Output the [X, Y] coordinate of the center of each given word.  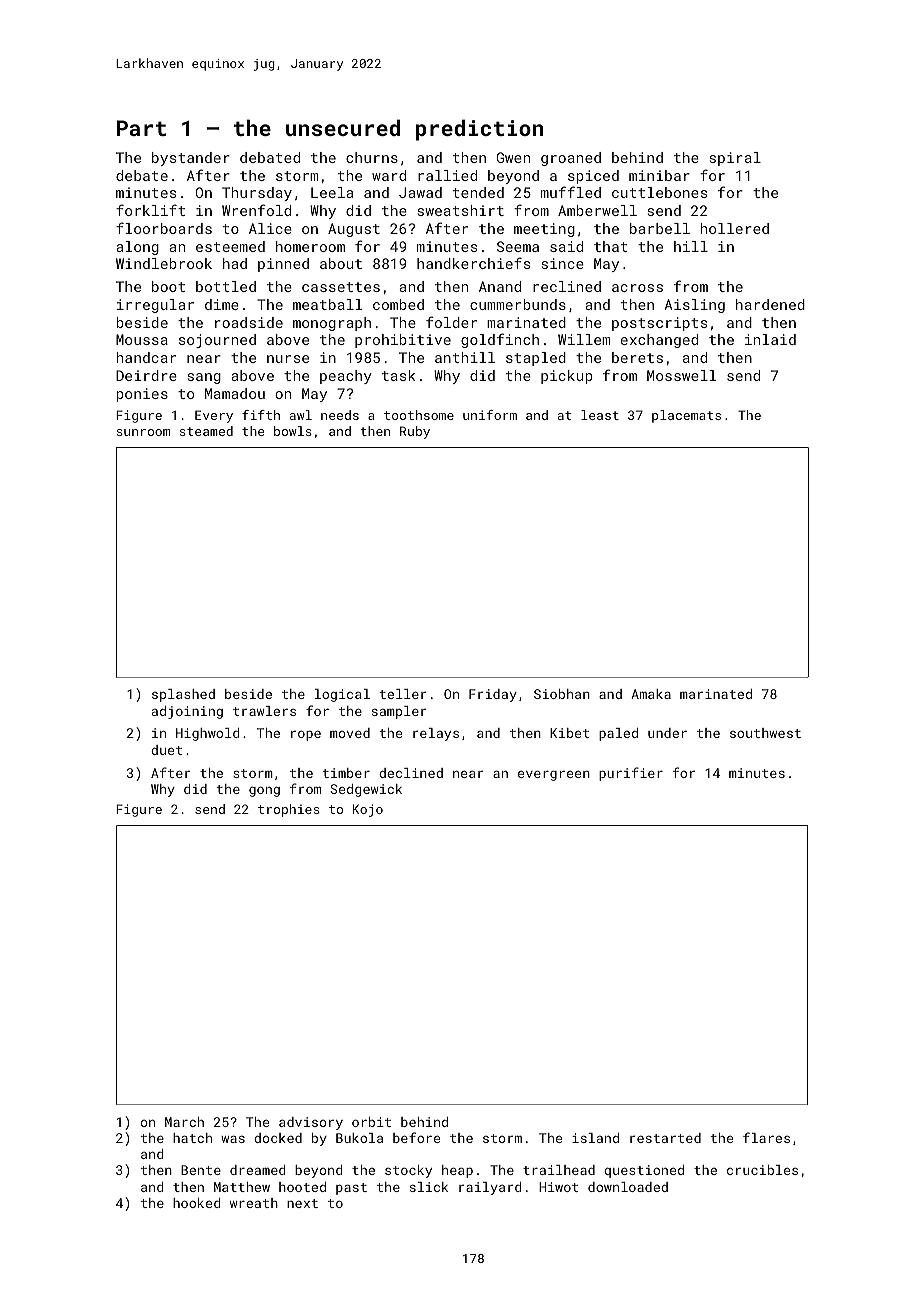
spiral [735, 159]
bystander [191, 159]
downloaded [628, 1187]
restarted [665, 1138]
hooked [196, 1203]
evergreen [554, 775]
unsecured [343, 127]
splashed [183, 695]
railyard [490, 1188]
